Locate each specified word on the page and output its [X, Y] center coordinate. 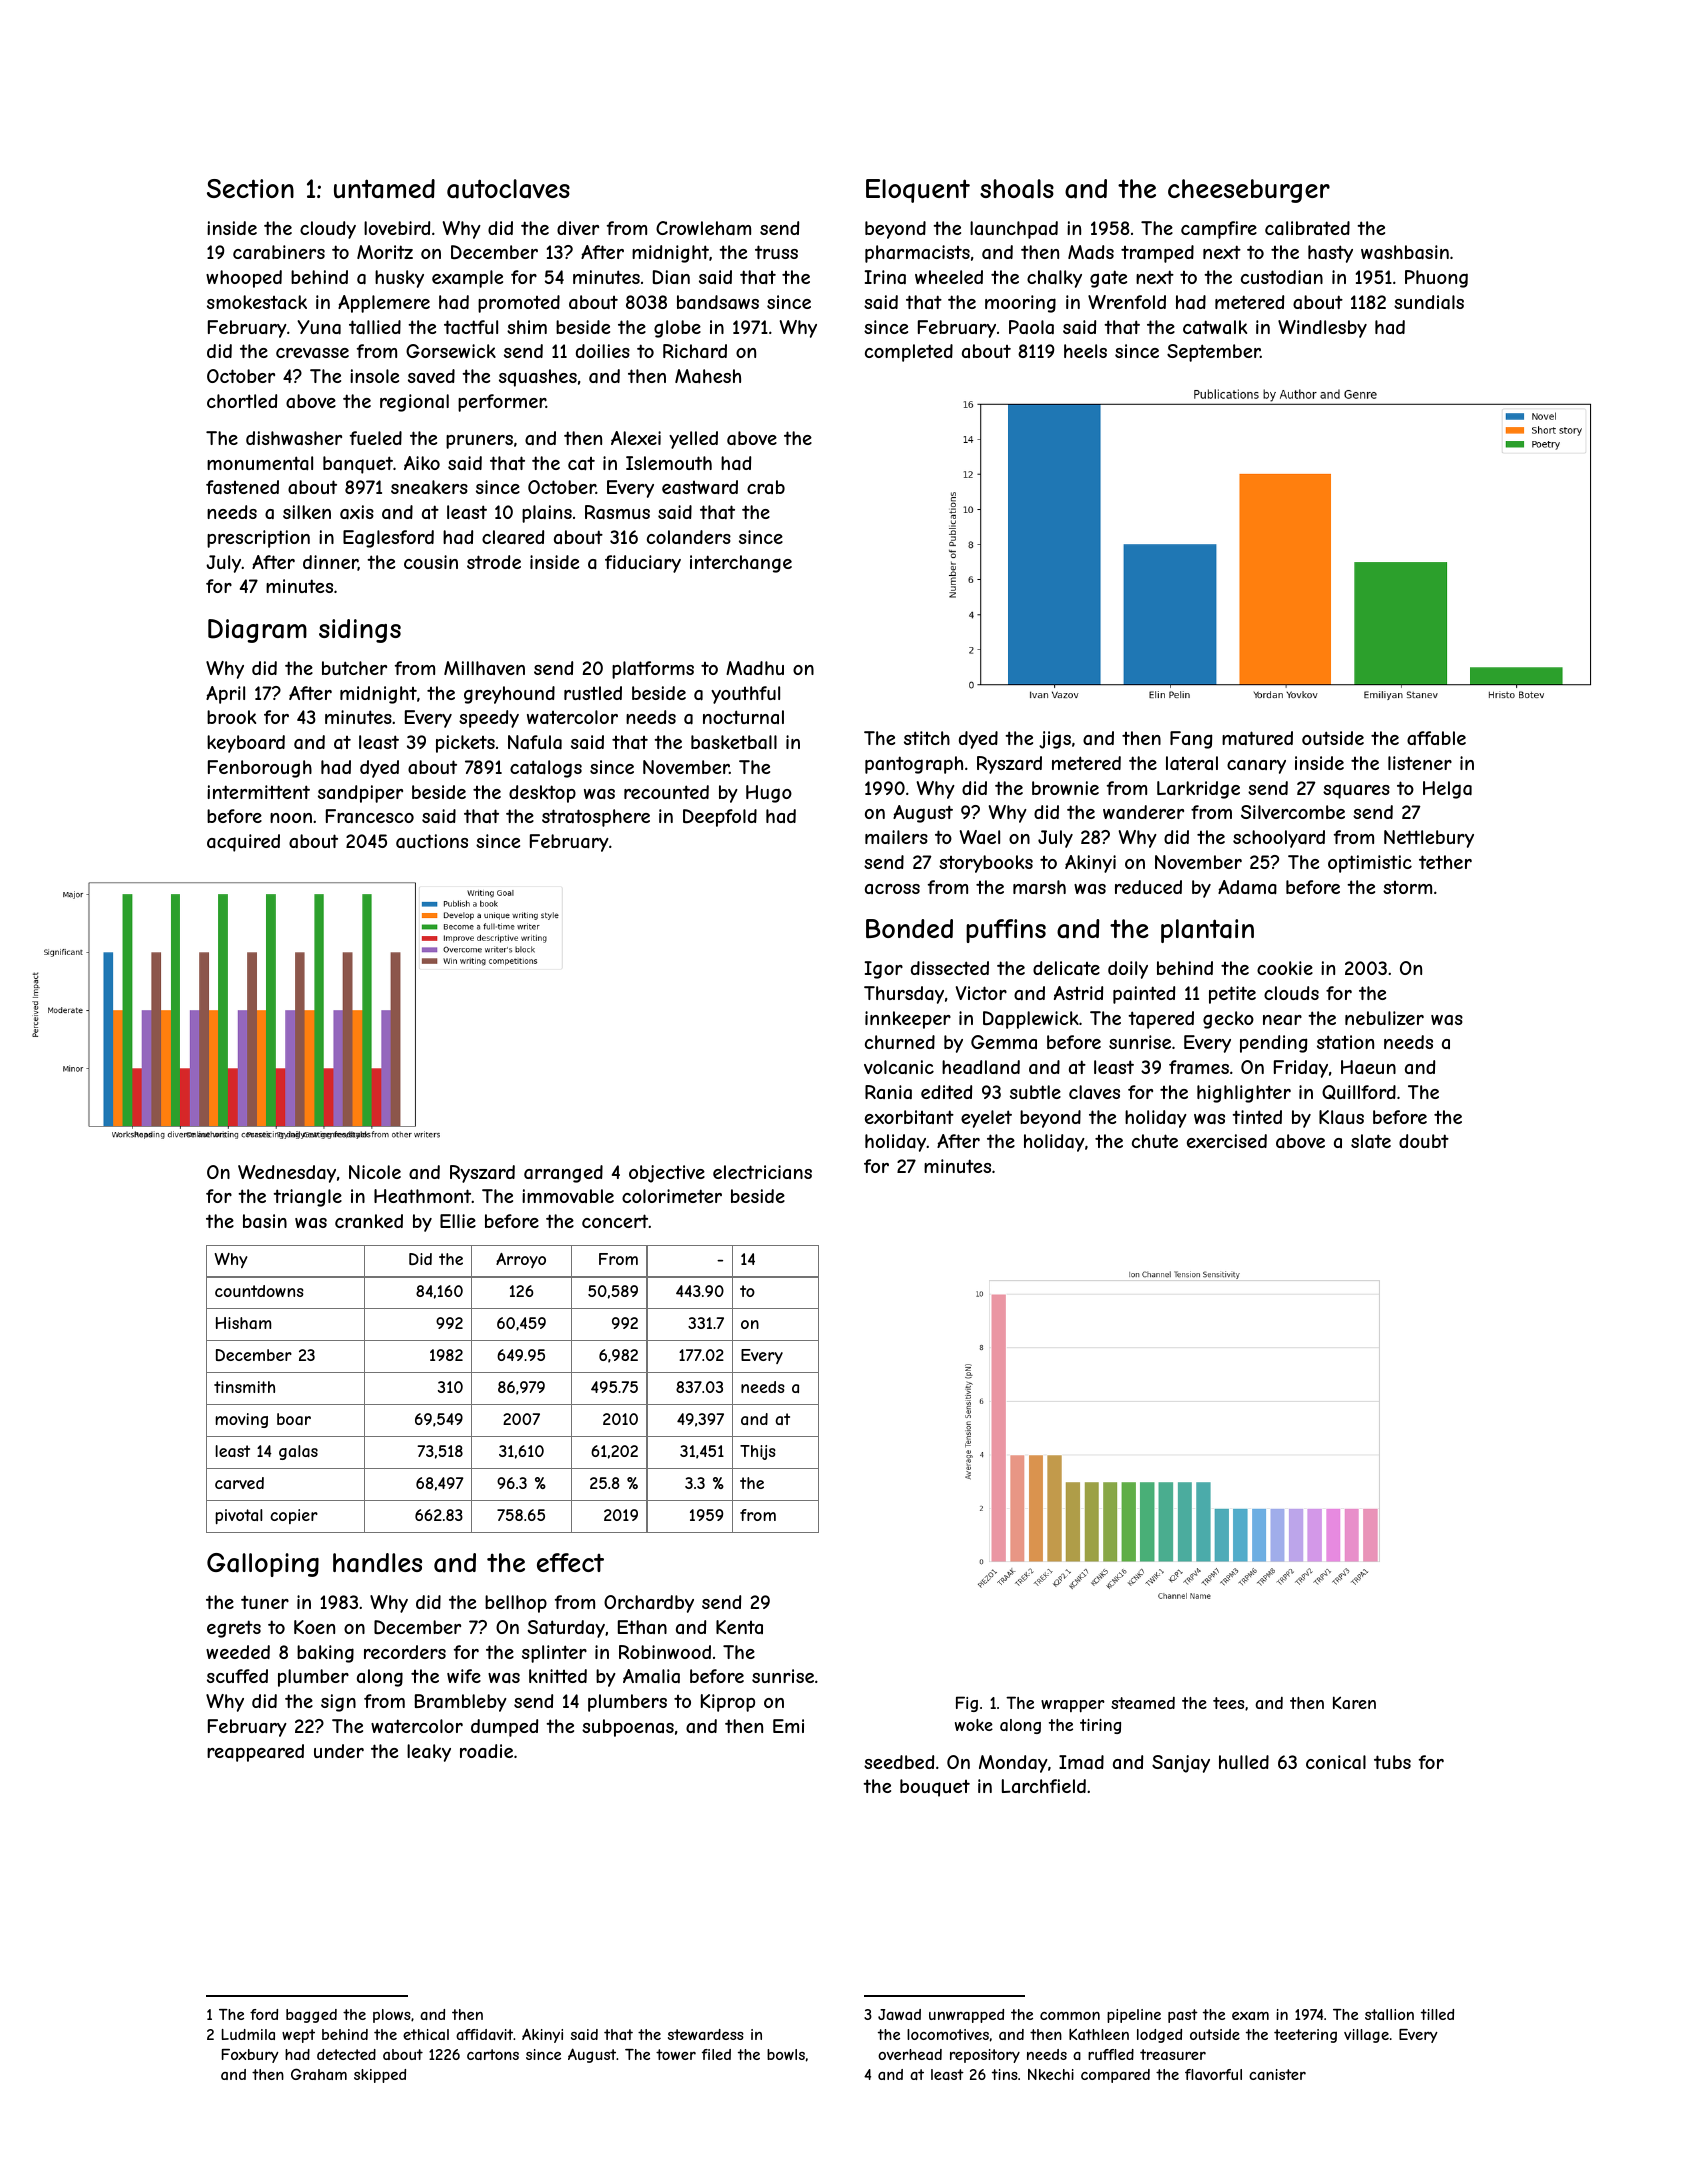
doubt [1424, 1141]
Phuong [1436, 279]
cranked [369, 1221]
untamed [384, 189]
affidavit [485, 2034]
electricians [762, 1172]
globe [677, 329]
